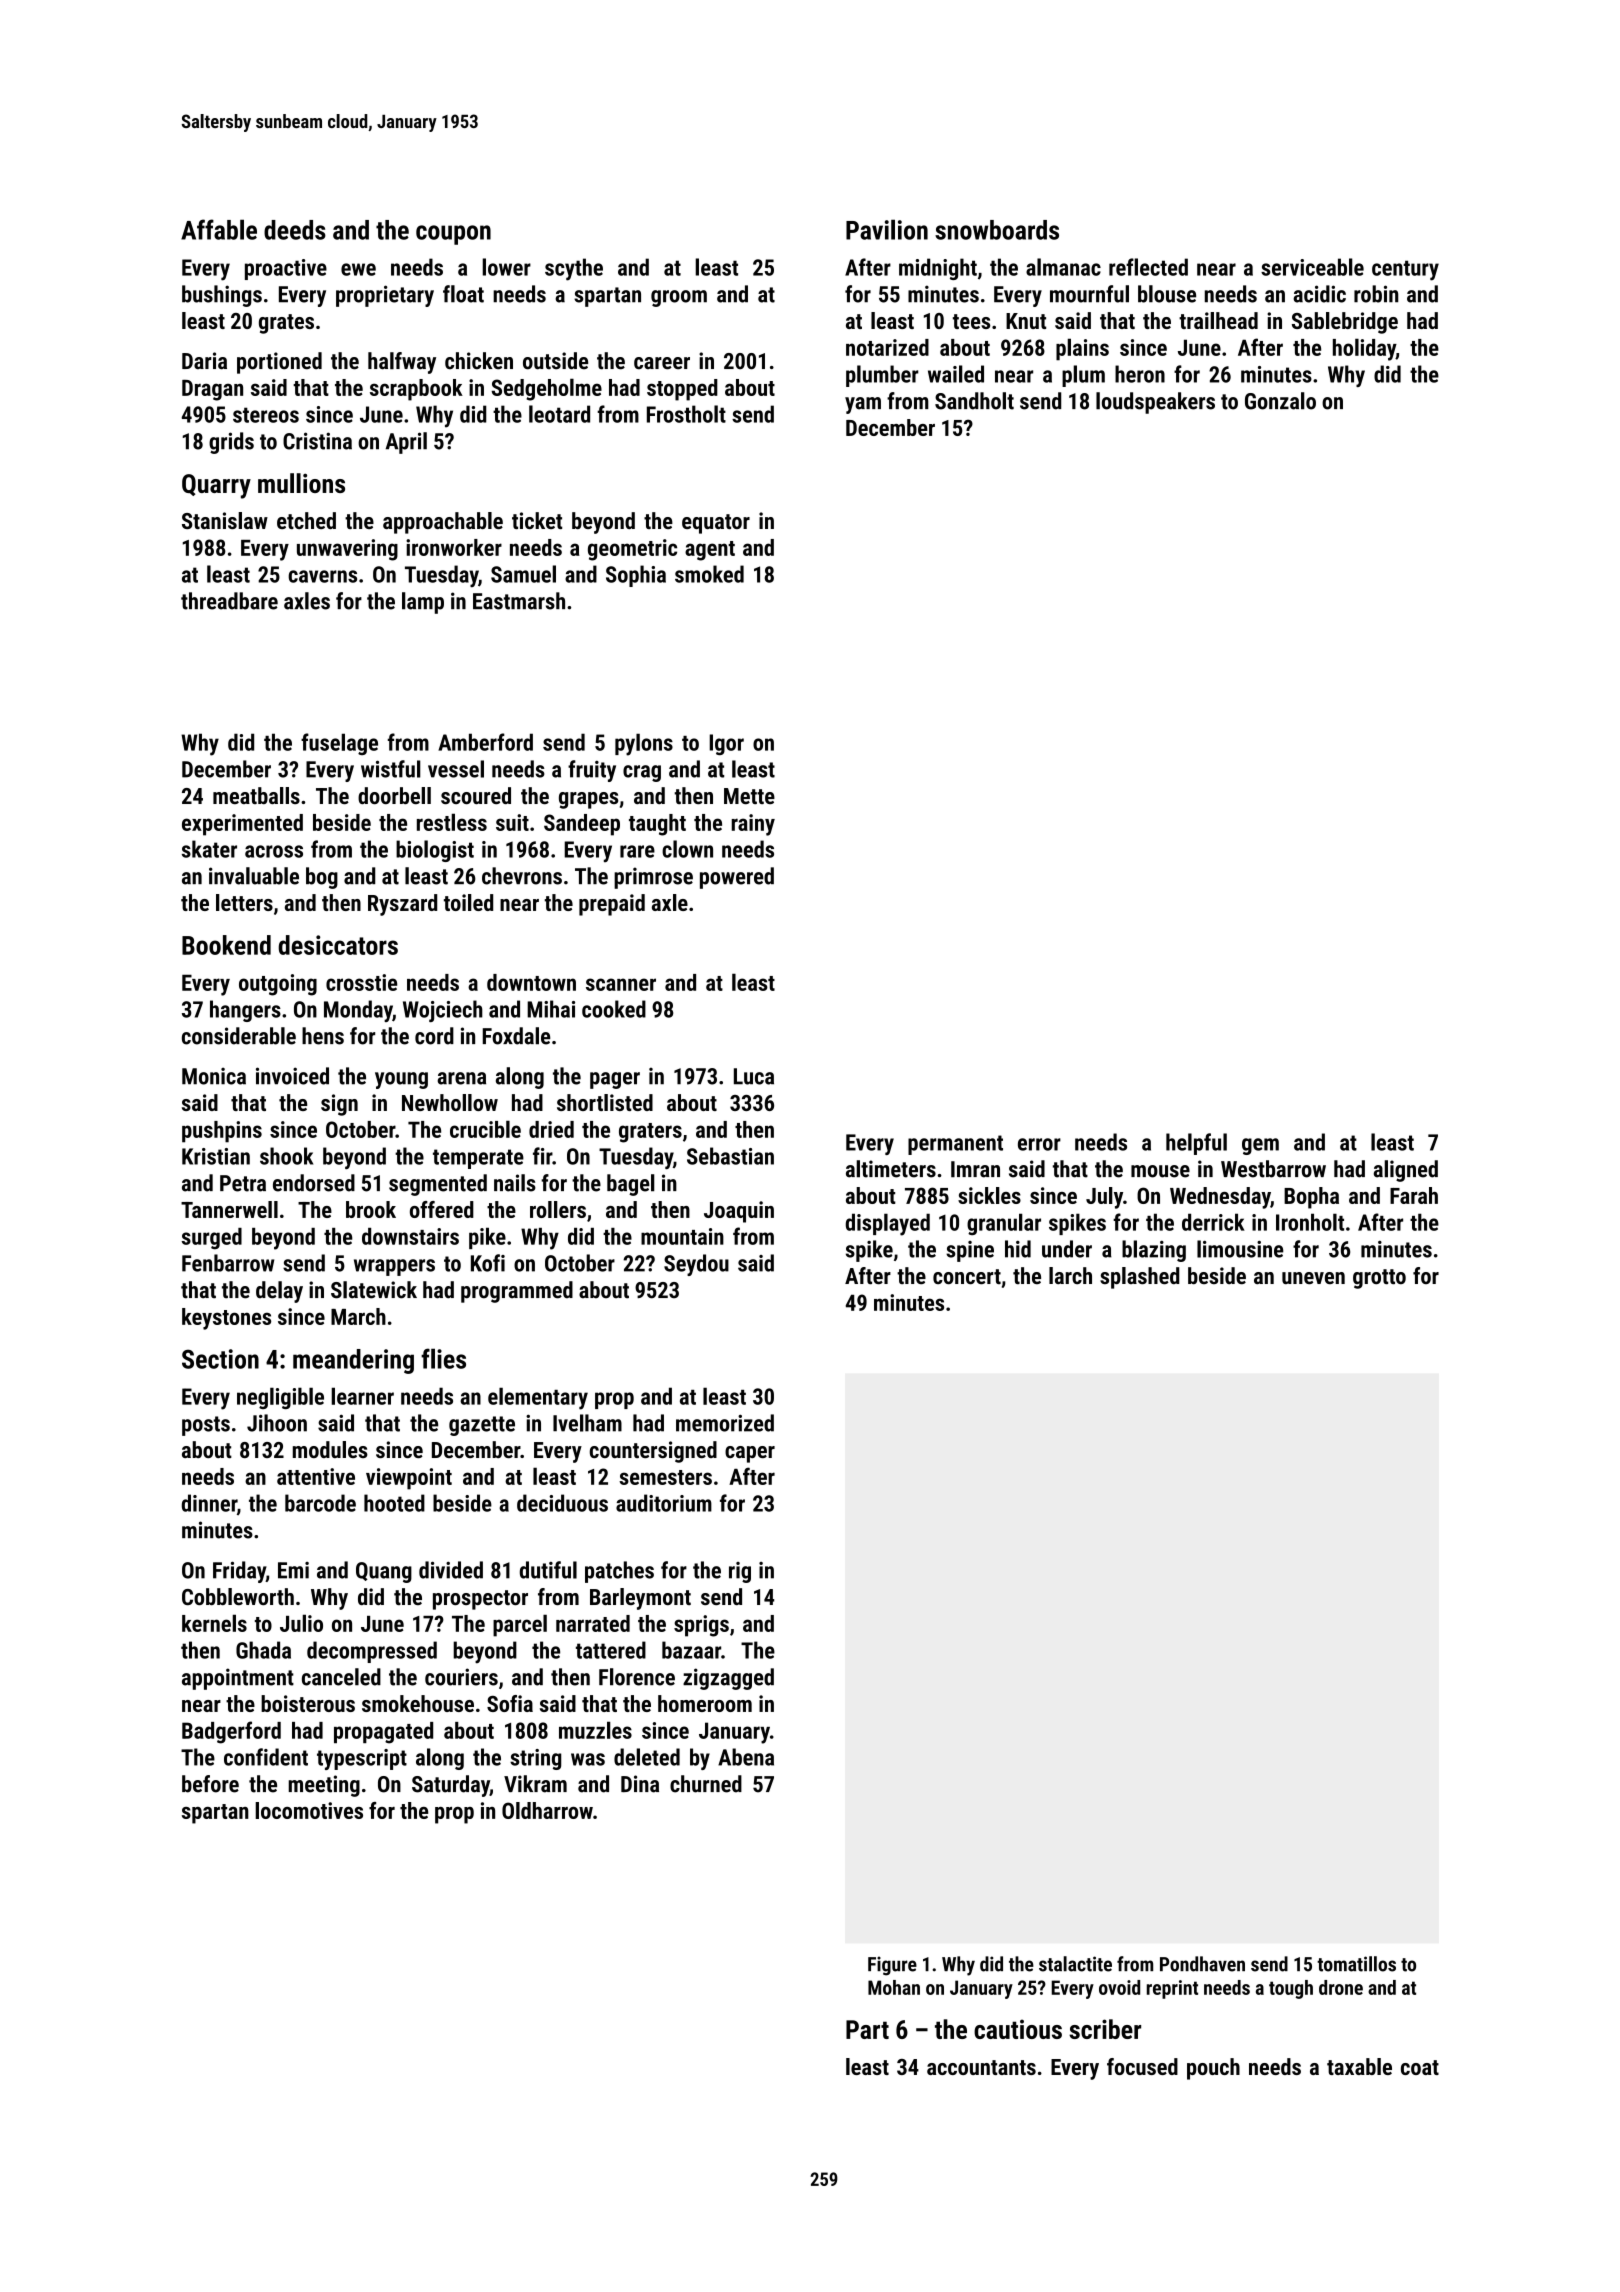 The image size is (1620, 2292). I want to click on caper, so click(750, 1454).
